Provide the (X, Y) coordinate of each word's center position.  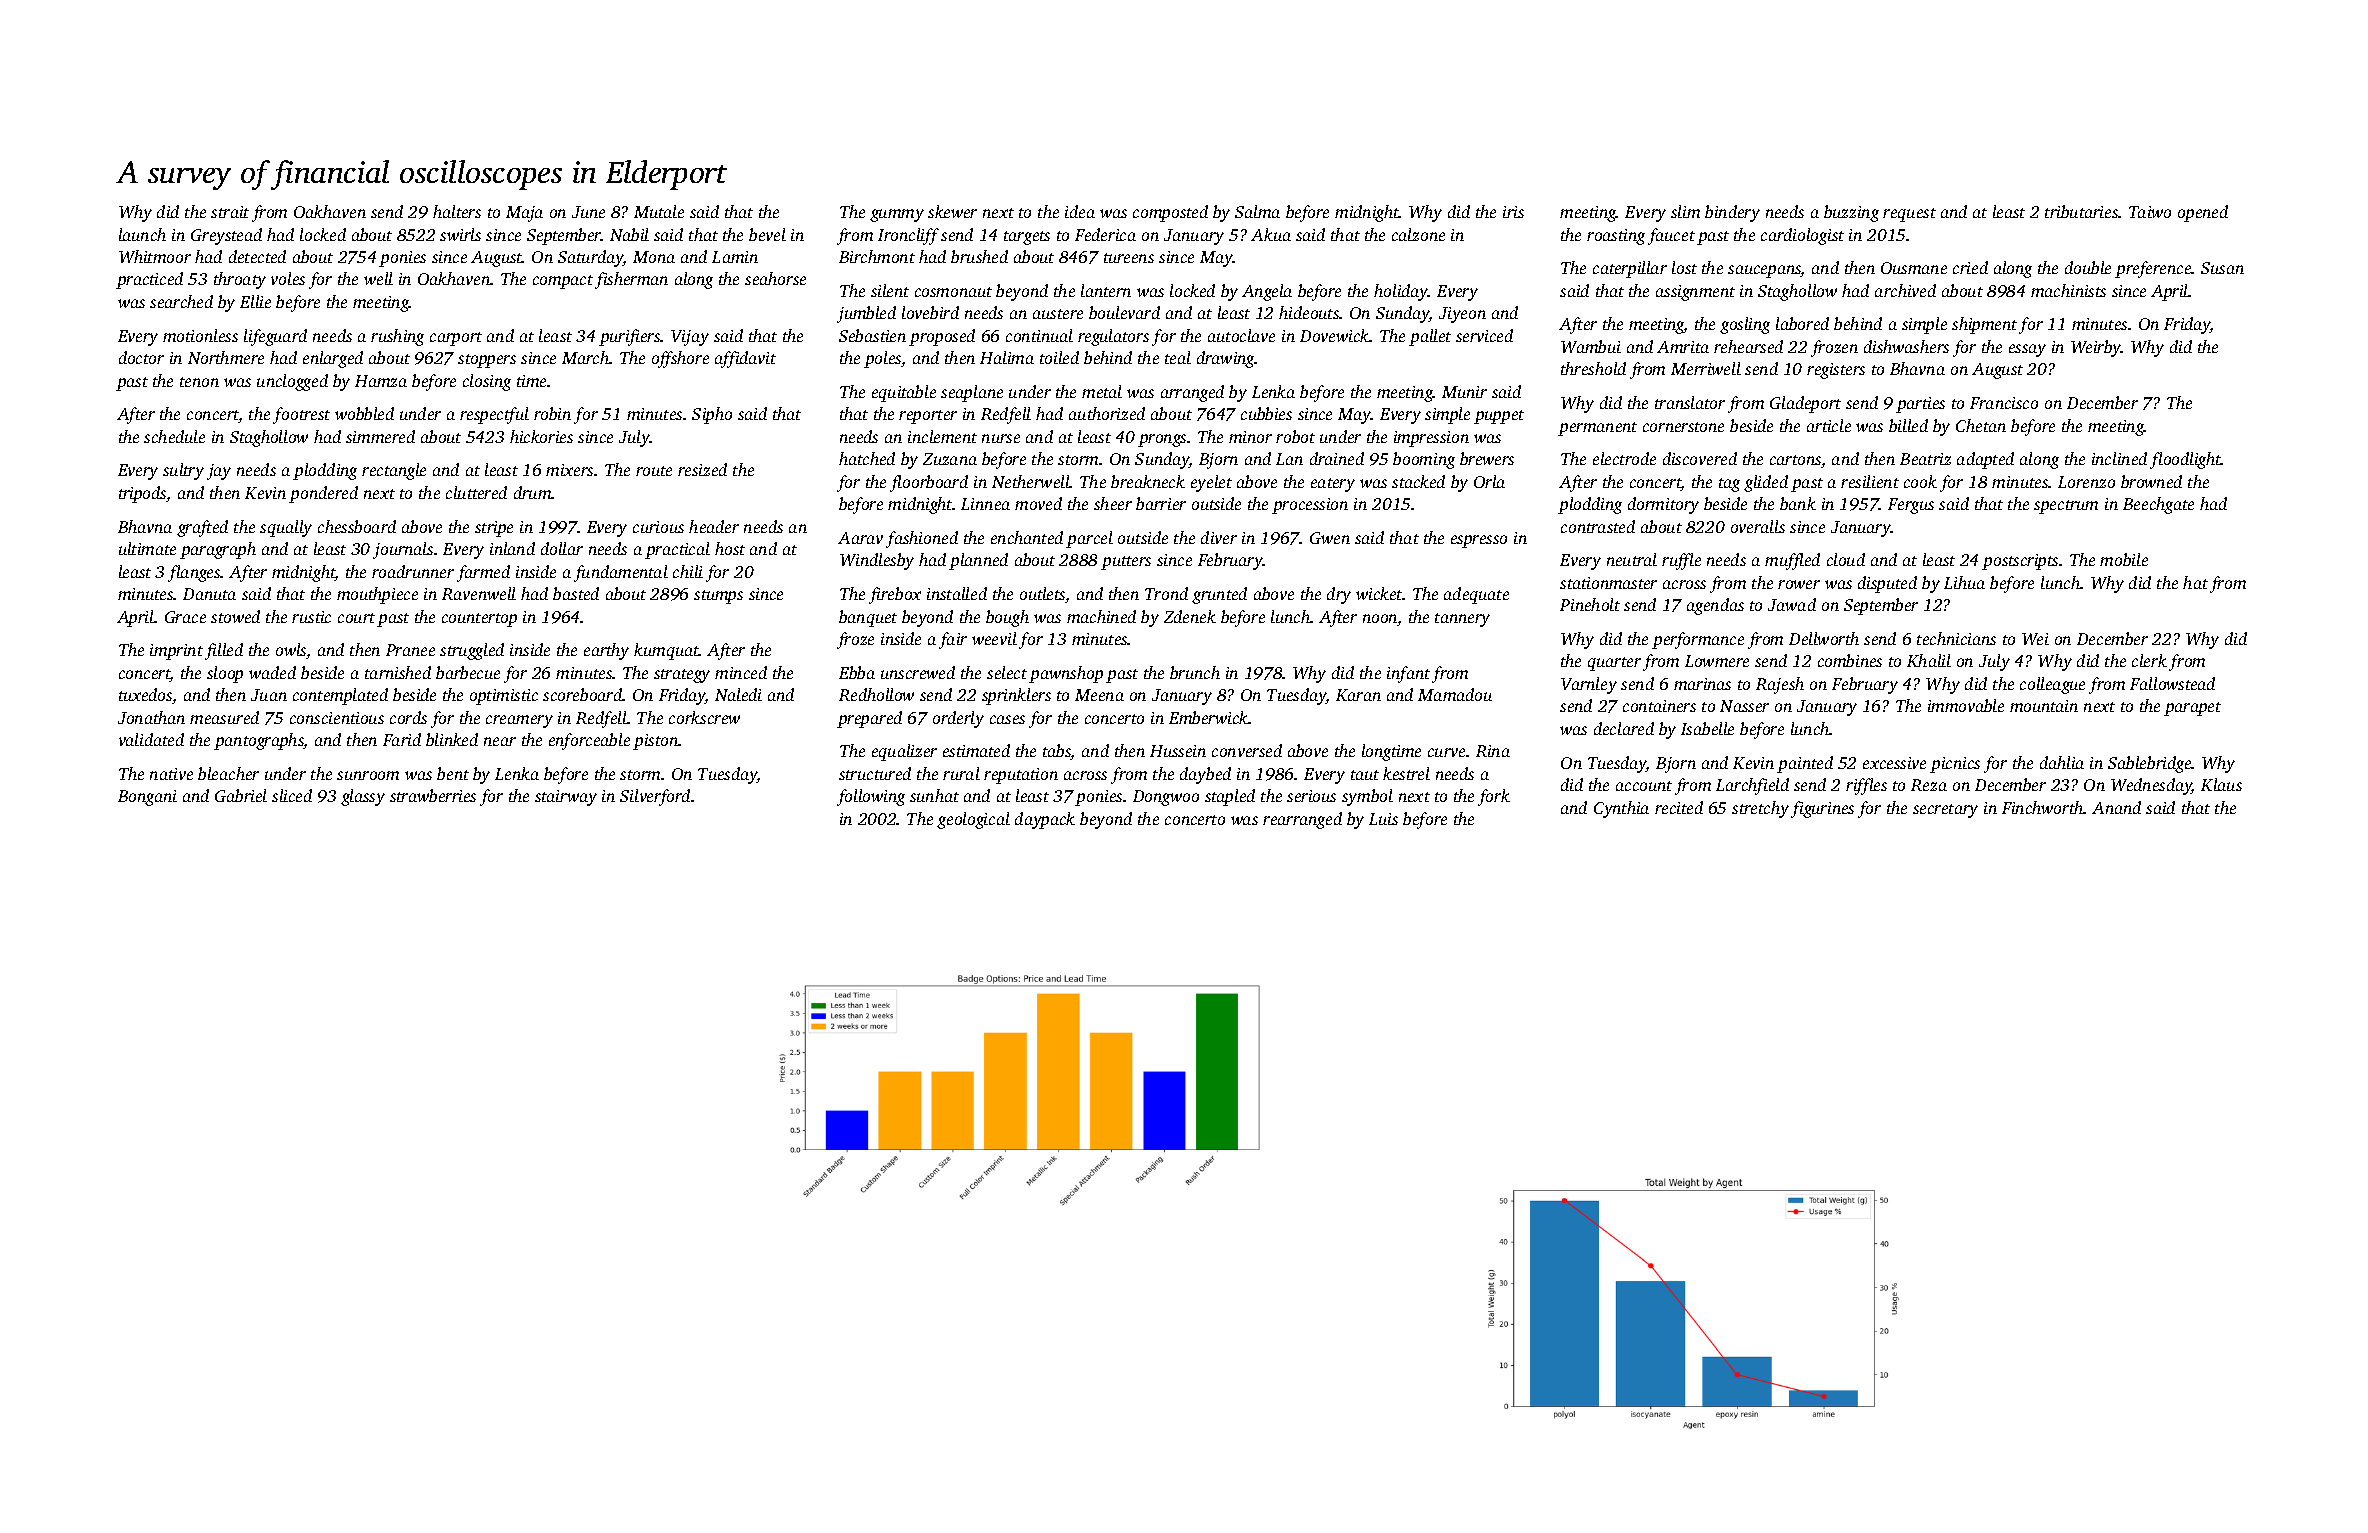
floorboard (929, 483)
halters (457, 211)
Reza (1929, 785)
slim (1685, 211)
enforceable (589, 741)
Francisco (2004, 403)
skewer (952, 211)
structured (875, 773)
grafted (202, 528)
